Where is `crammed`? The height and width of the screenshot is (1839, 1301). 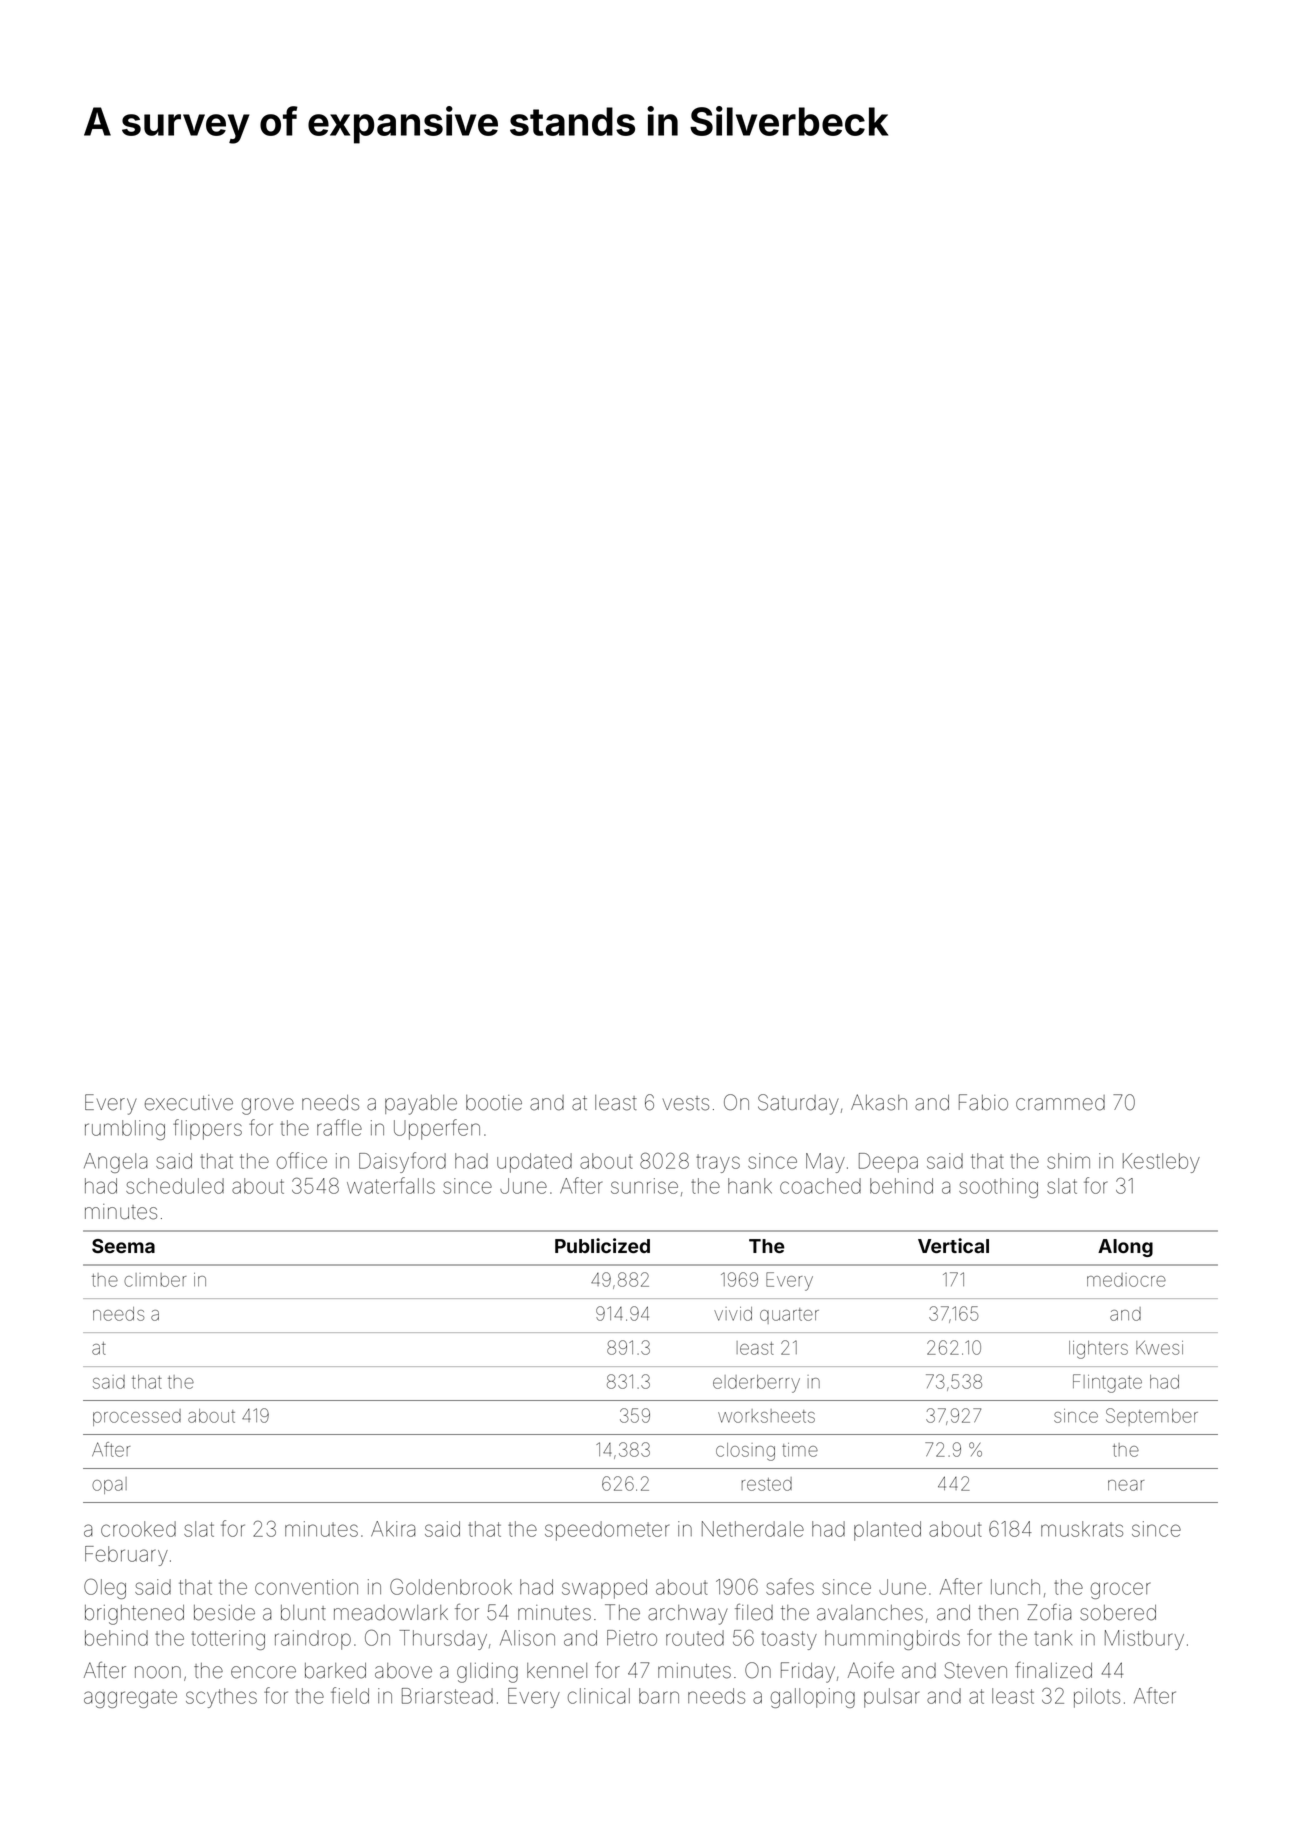 crammed is located at coordinates (1060, 1103).
